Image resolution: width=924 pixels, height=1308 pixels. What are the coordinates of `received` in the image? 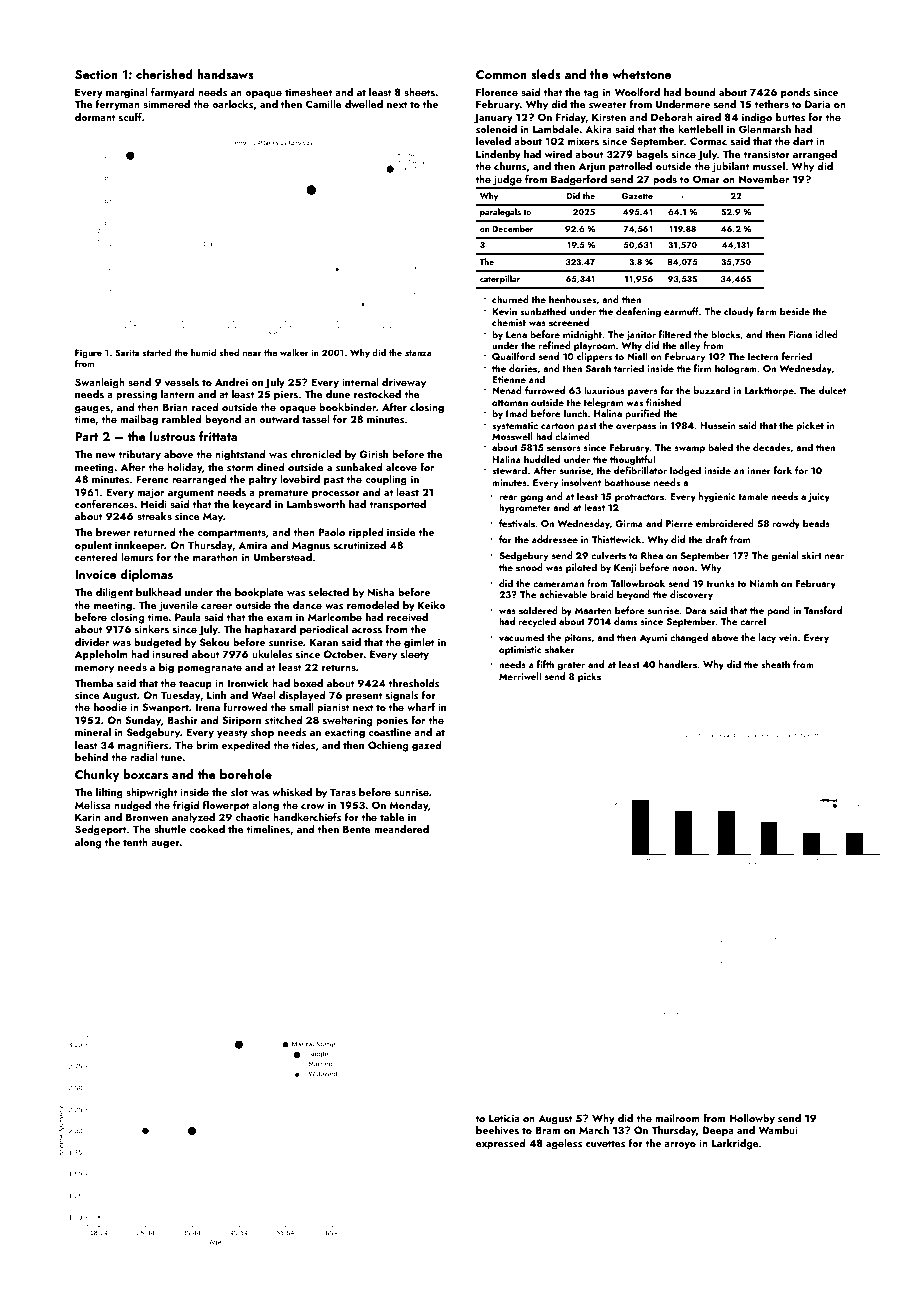 It's located at (407, 617).
